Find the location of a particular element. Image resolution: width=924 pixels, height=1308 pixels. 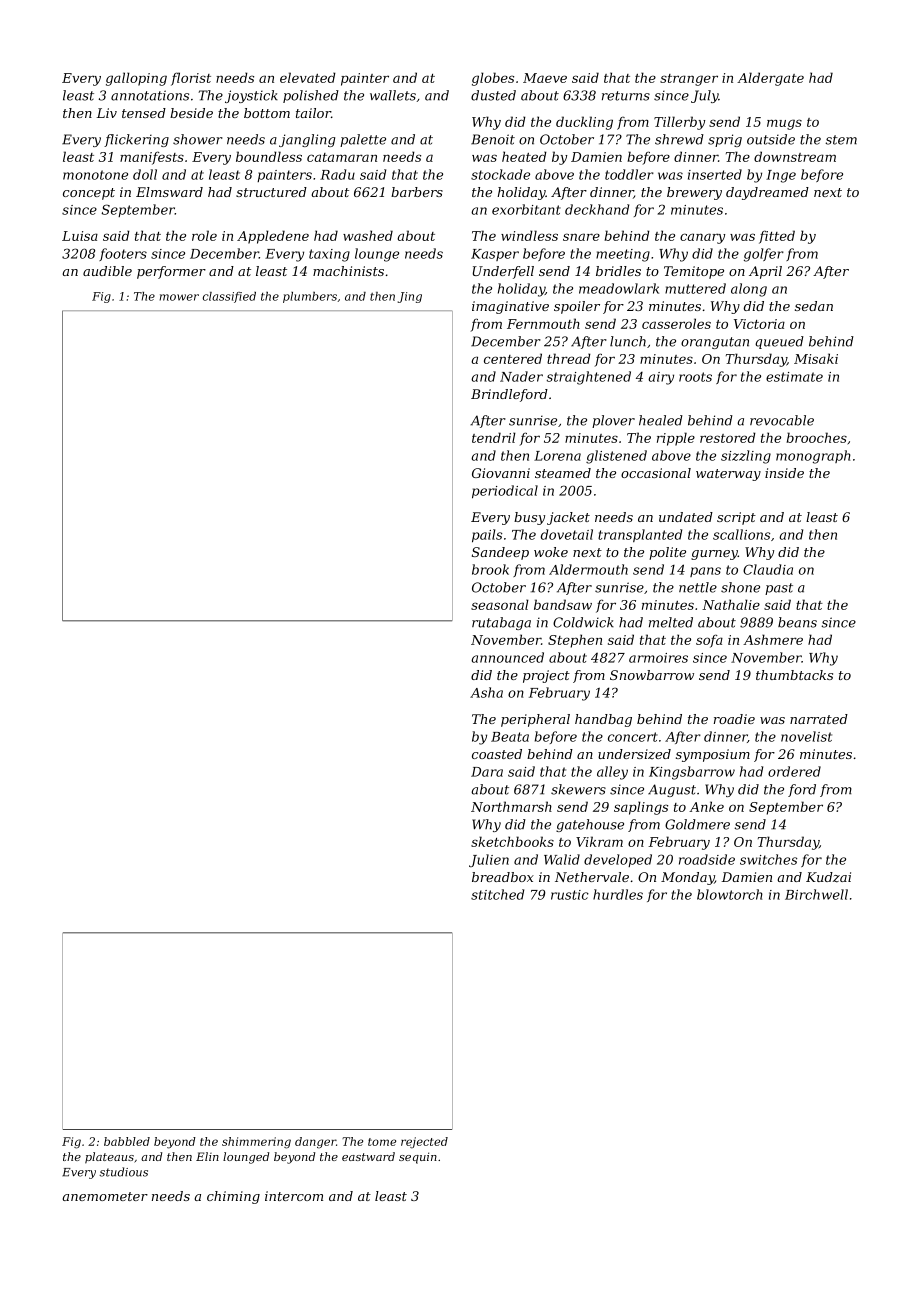

danger is located at coordinates (315, 1143).
